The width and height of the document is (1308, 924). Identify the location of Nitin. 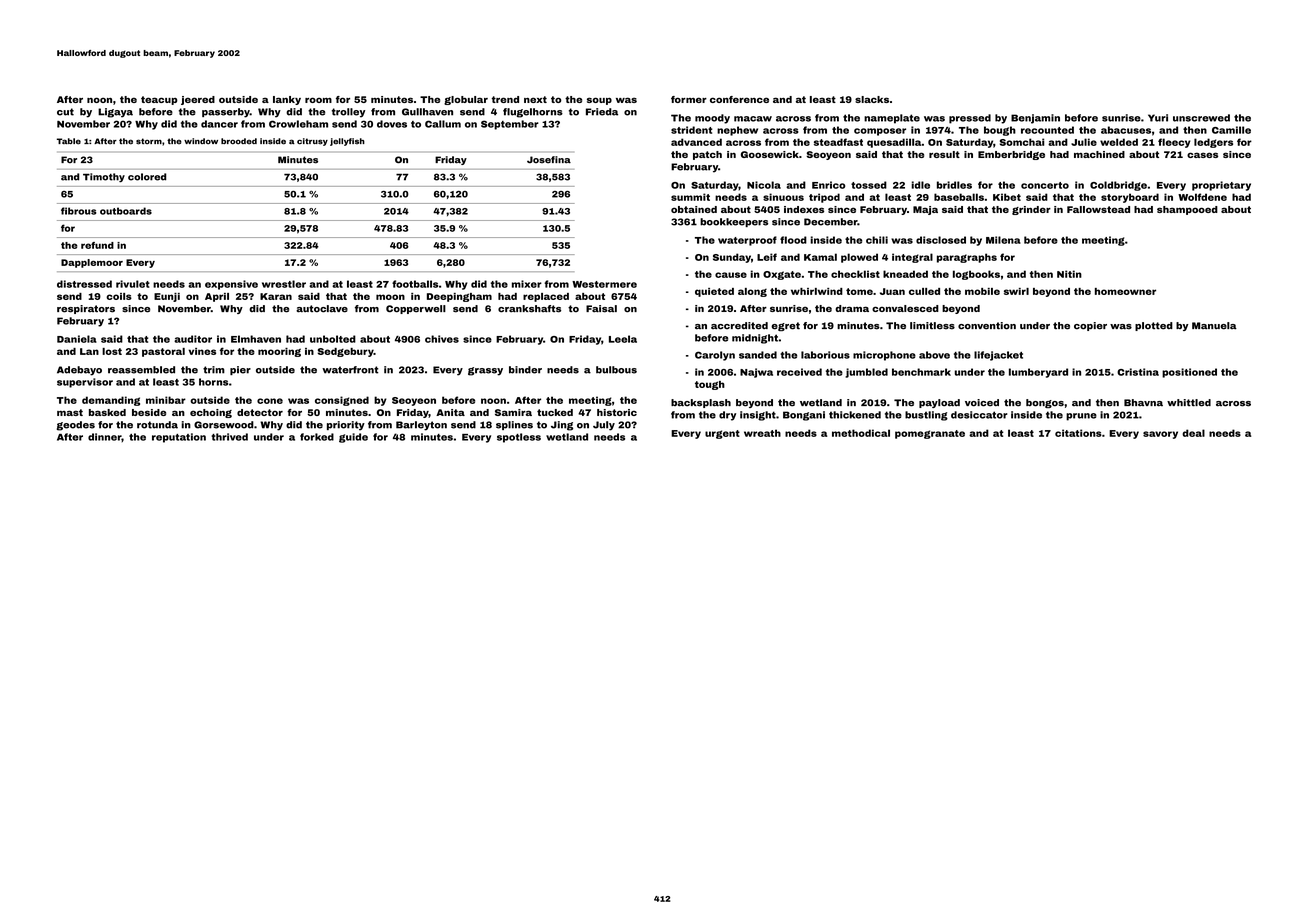
(1069, 274).
